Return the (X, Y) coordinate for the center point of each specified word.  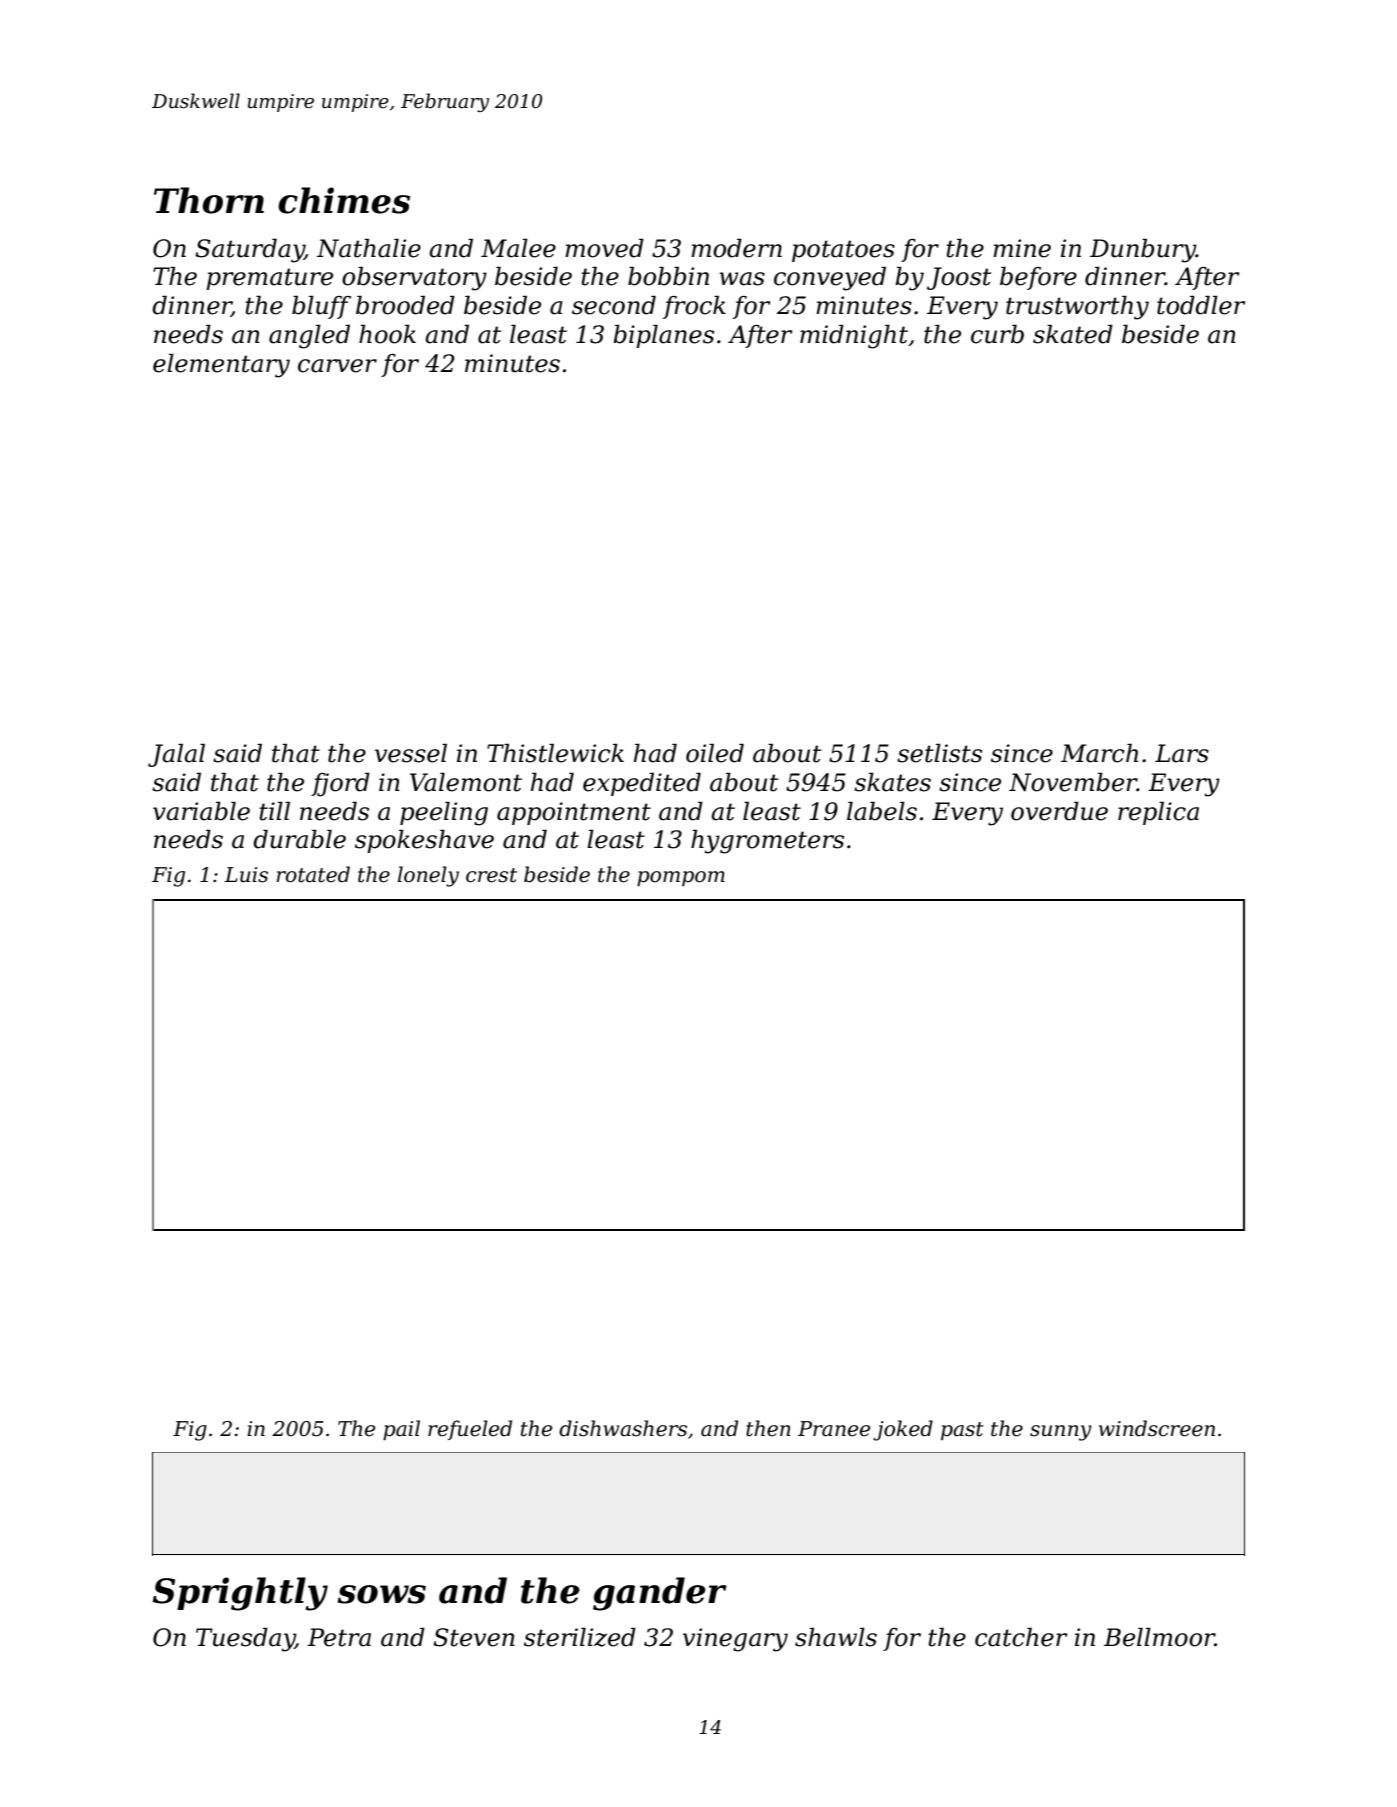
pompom (681, 879)
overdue (1059, 811)
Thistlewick (555, 753)
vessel (411, 753)
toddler (1201, 305)
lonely (428, 876)
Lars (1182, 753)
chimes (344, 200)
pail (401, 1430)
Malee (518, 248)
